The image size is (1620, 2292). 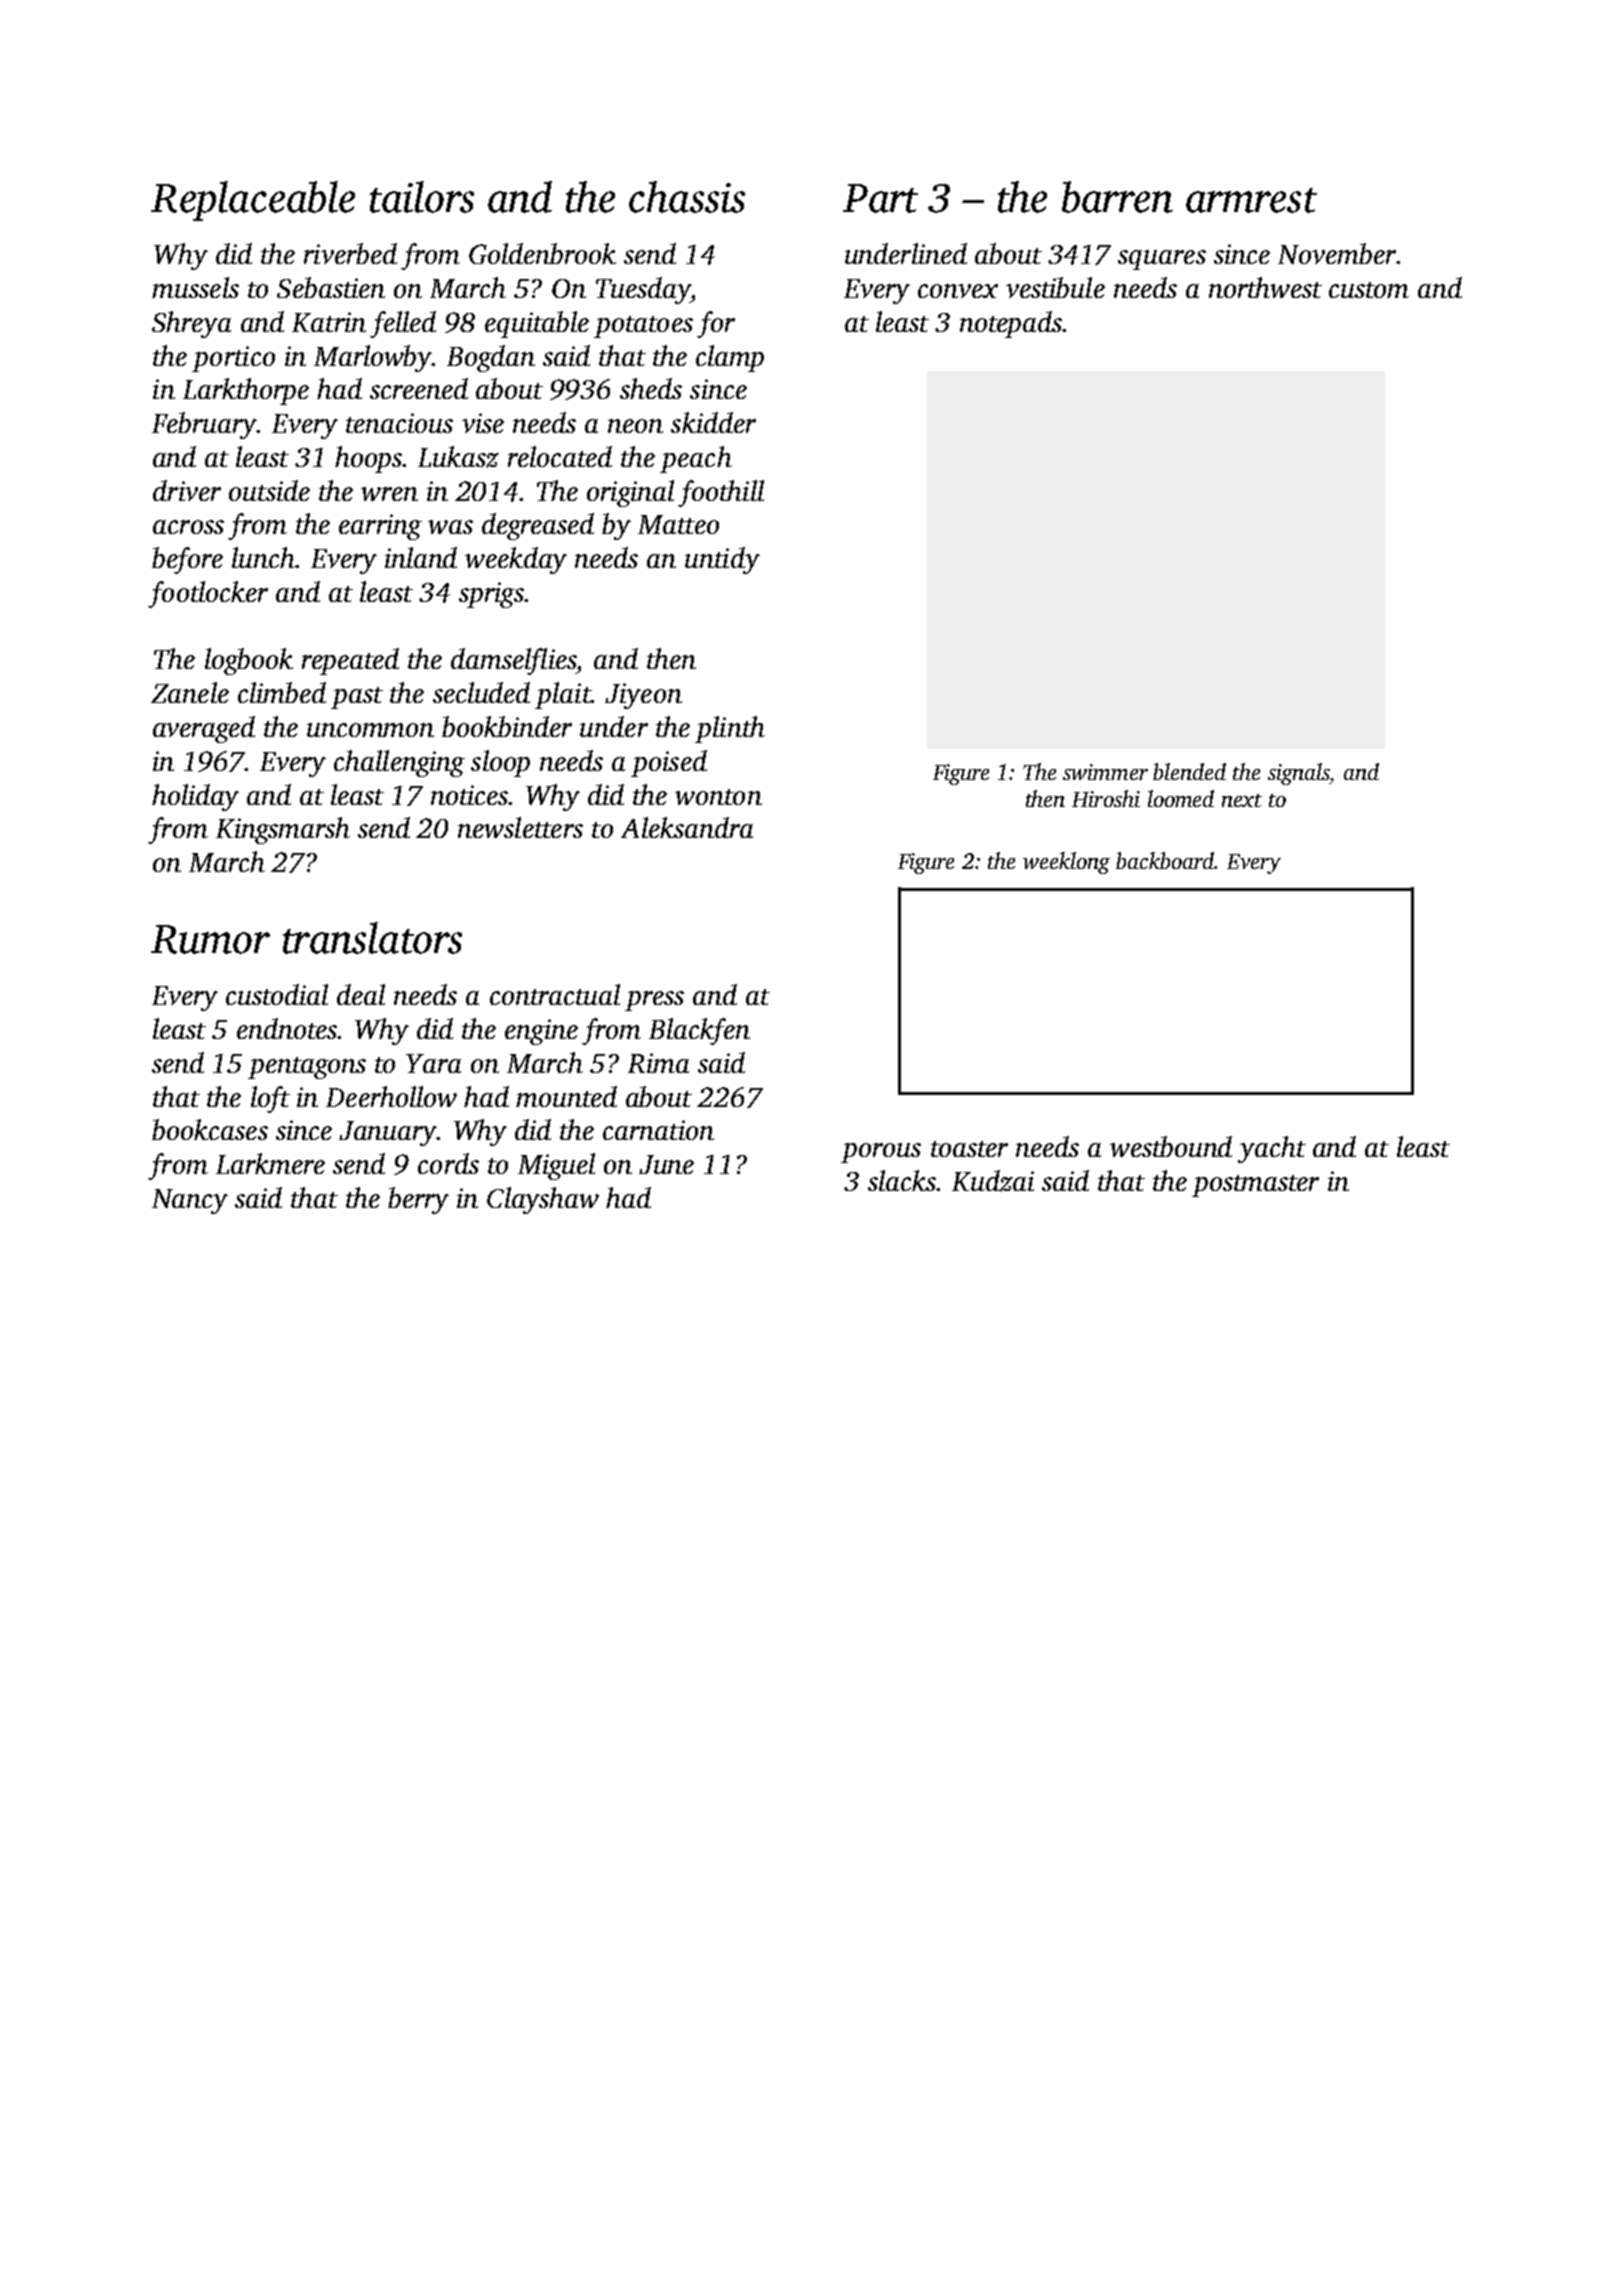 I want to click on Kudzai, so click(x=993, y=1181).
